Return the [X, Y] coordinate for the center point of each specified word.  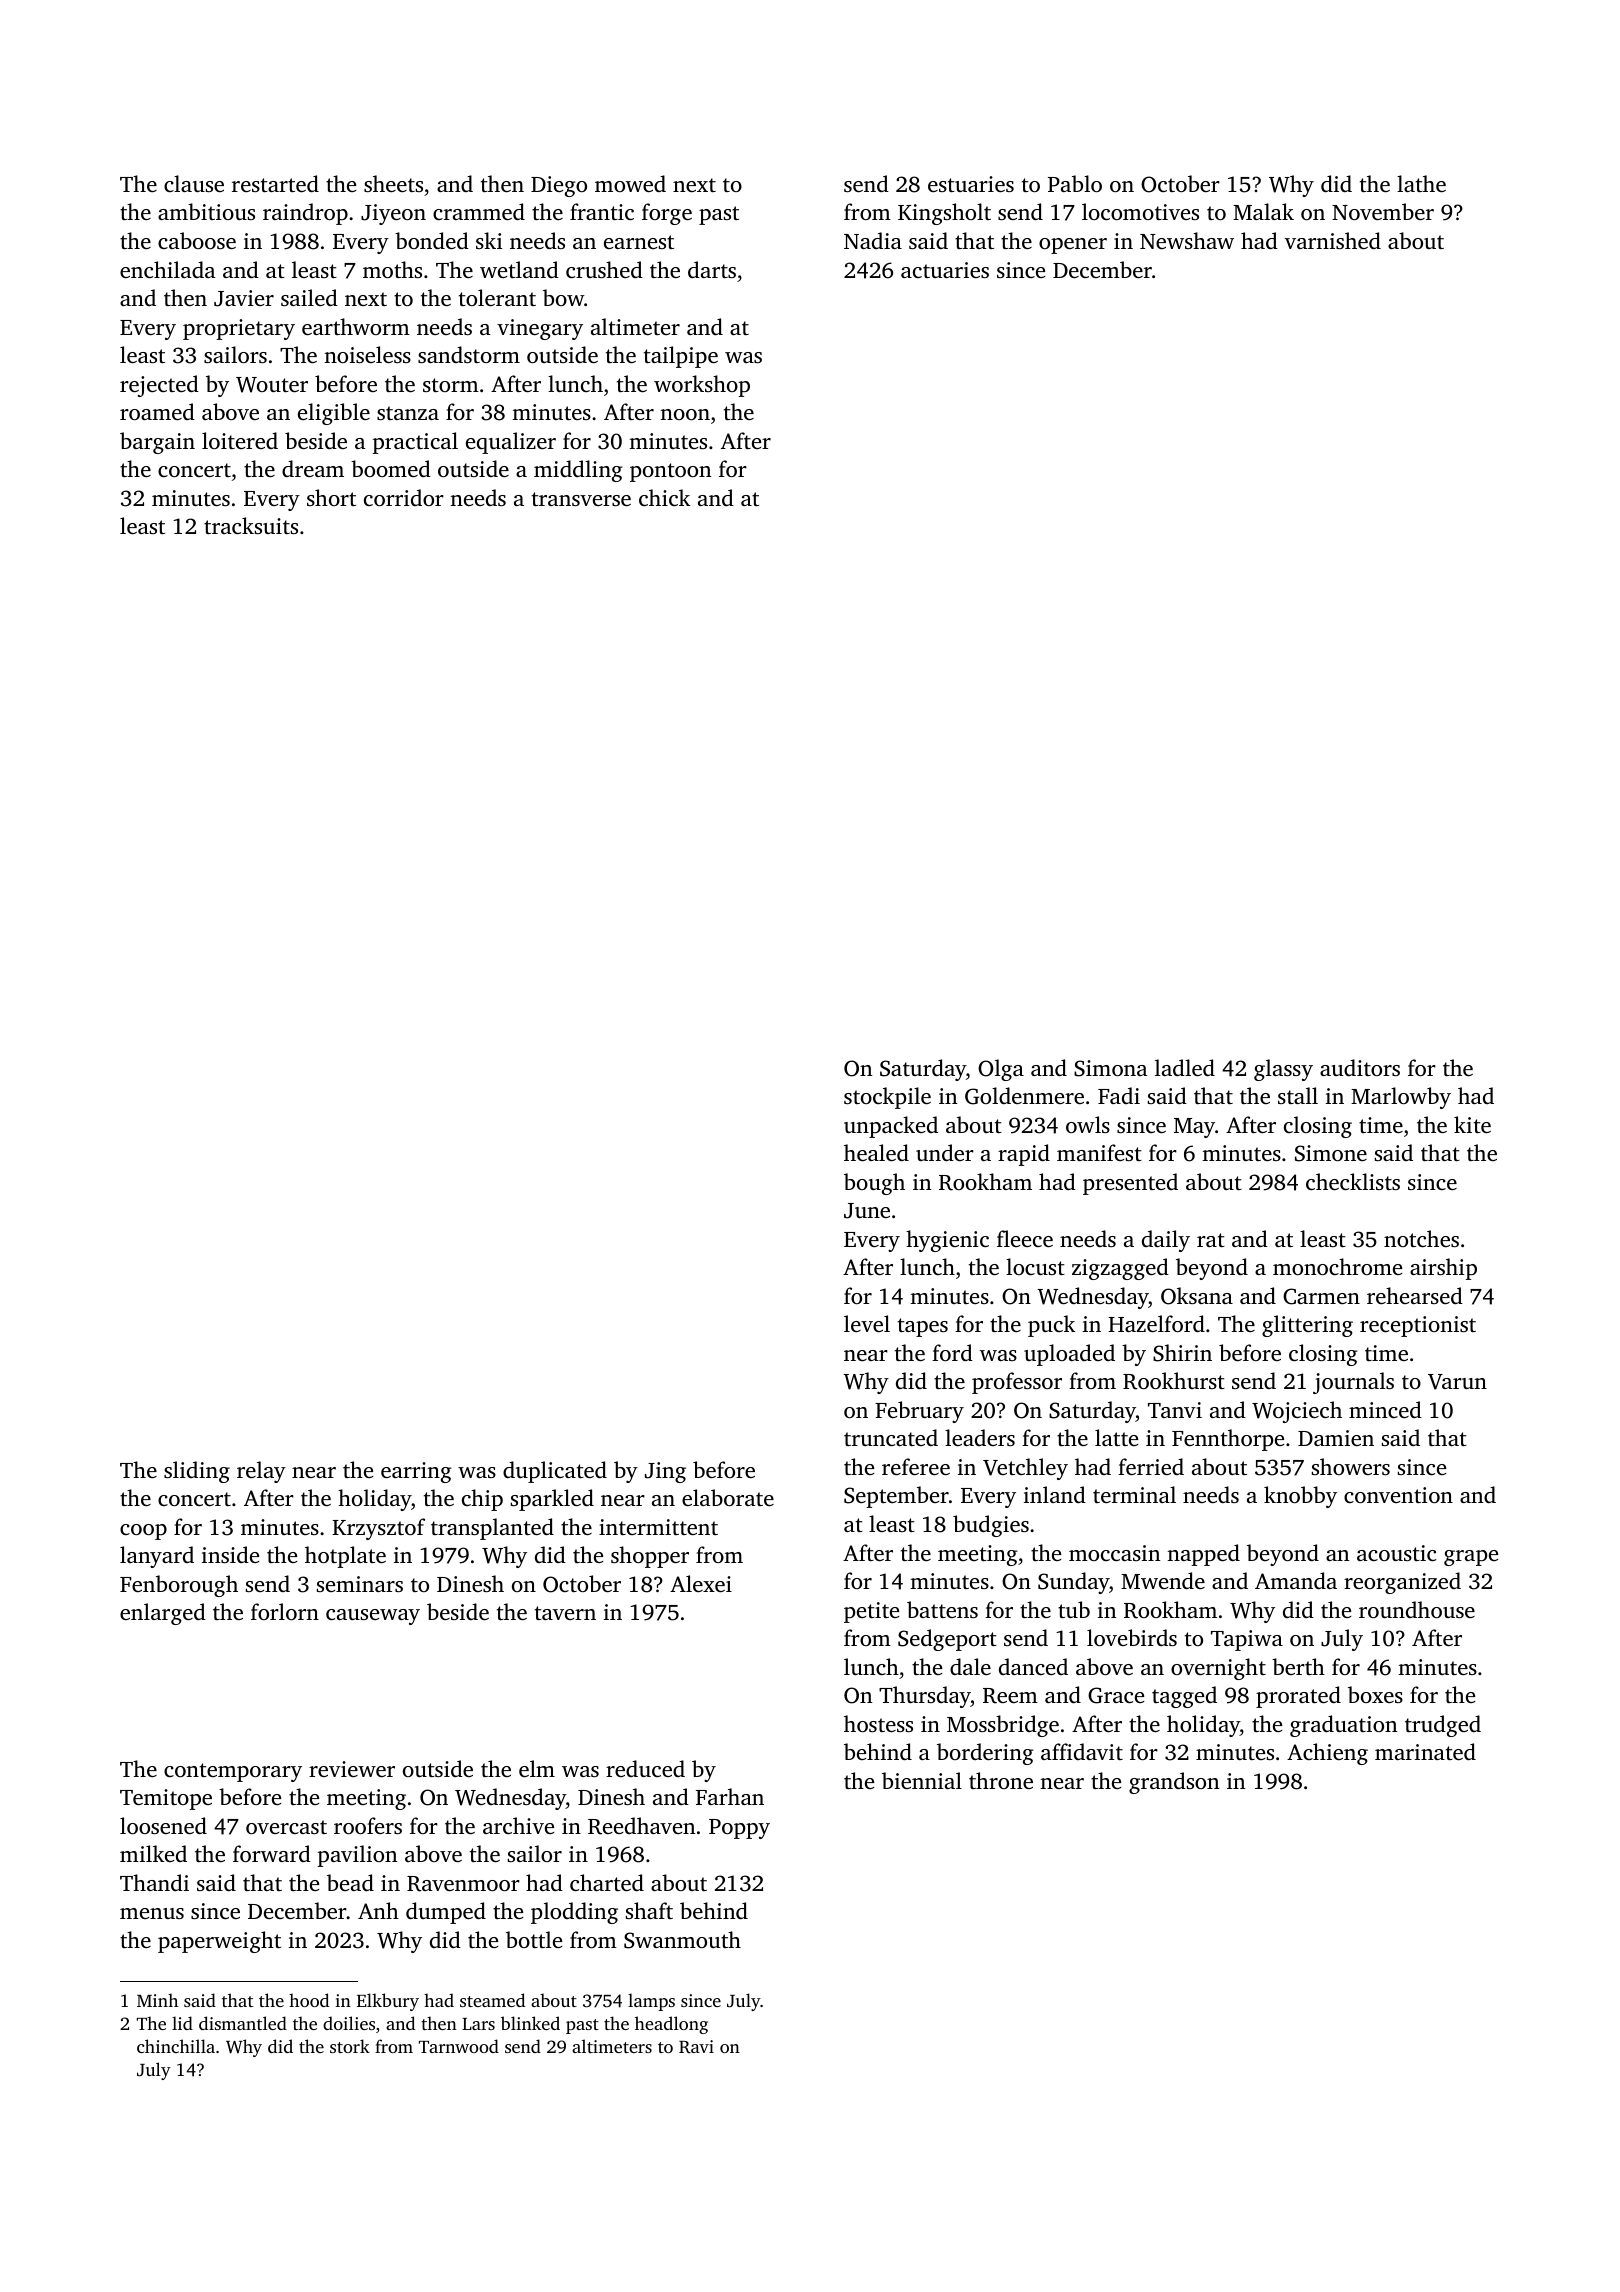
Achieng [1327, 1754]
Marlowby [1401, 1098]
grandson [1174, 1783]
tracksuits [251, 525]
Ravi [696, 2047]
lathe [1421, 183]
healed [876, 1152]
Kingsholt [944, 214]
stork [350, 2046]
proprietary [239, 329]
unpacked [891, 1127]
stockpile [887, 1098]
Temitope [166, 1799]
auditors [1360, 1067]
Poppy [739, 1829]
